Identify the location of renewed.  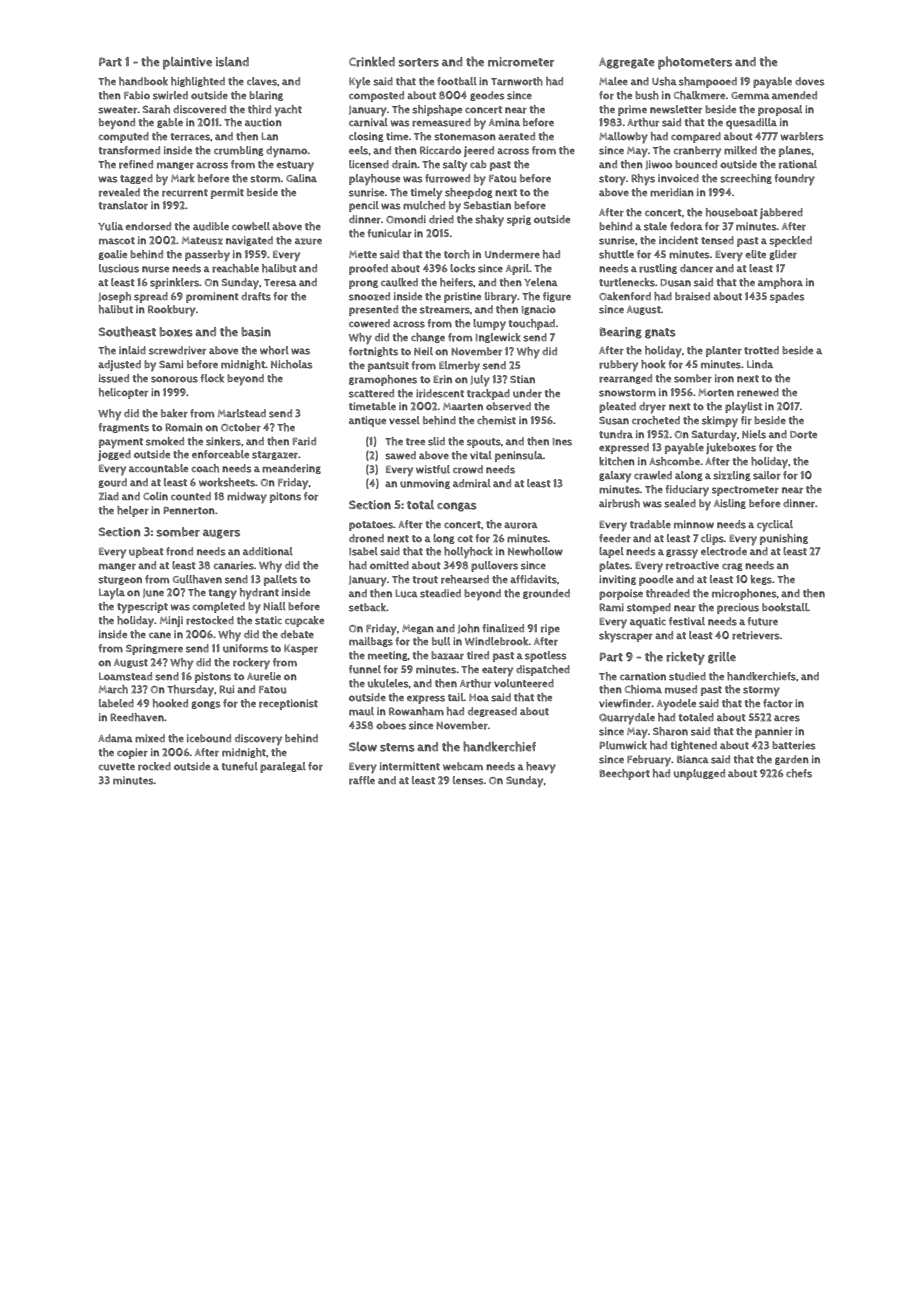
(758, 392).
